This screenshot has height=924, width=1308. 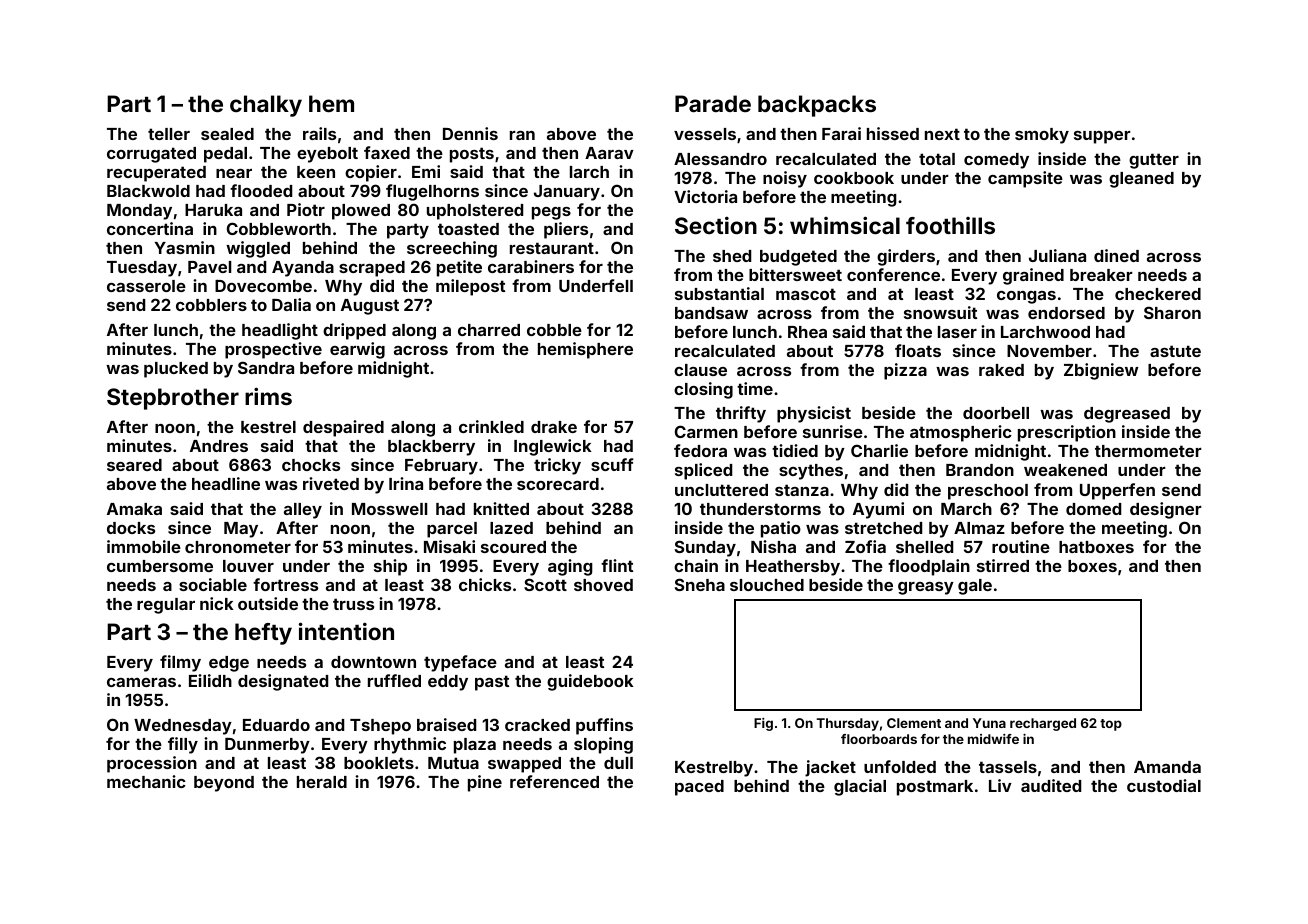 What do you see at coordinates (942, 134) in the screenshot?
I see `next` at bounding box center [942, 134].
